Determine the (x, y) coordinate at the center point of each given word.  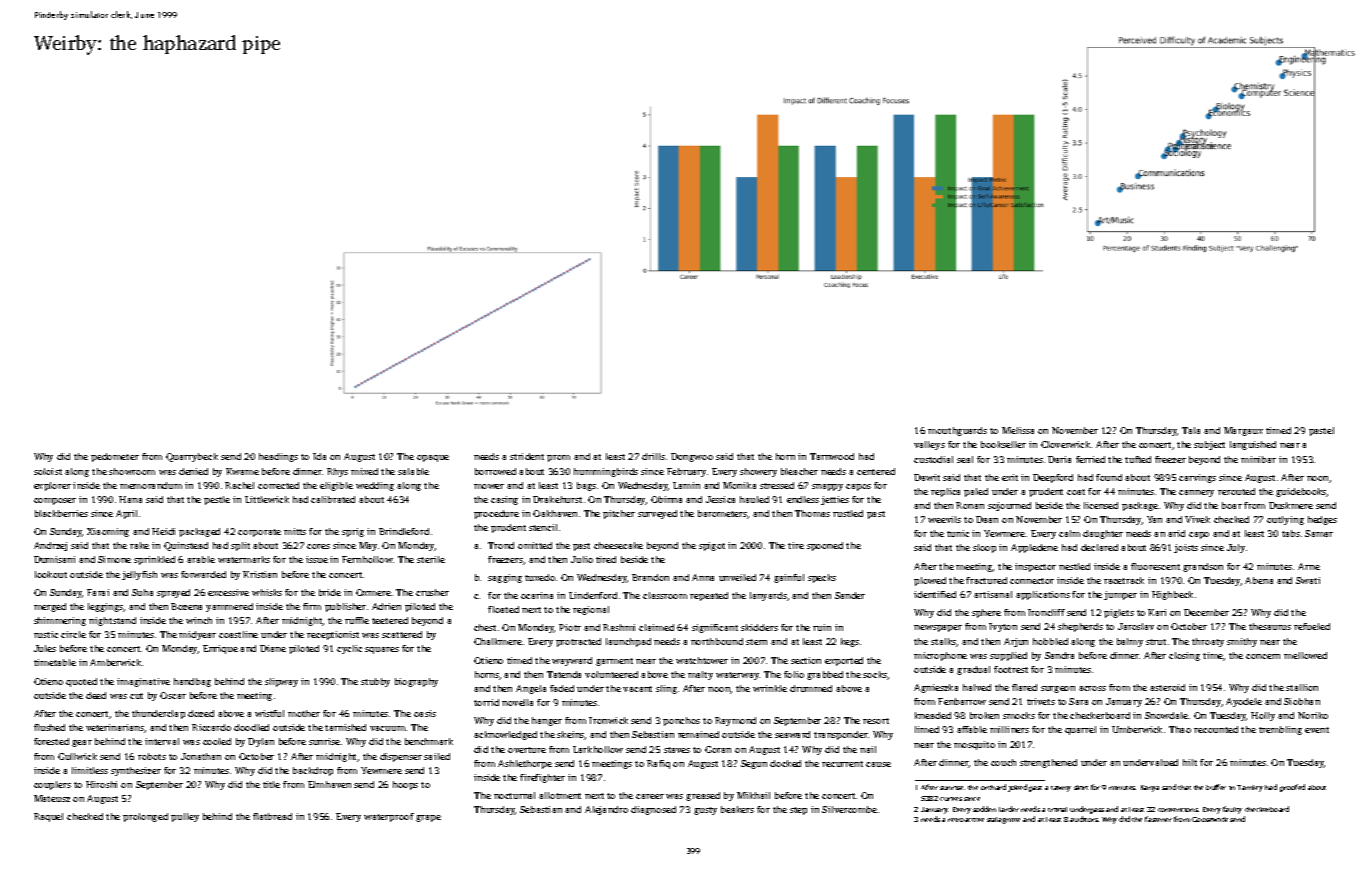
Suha (142, 592)
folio (794, 674)
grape (428, 818)
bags (586, 486)
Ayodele (1244, 702)
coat (1076, 492)
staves (677, 750)
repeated (709, 596)
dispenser (401, 757)
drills (653, 456)
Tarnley (1250, 788)
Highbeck (1172, 595)
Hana (130, 499)
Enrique (220, 649)
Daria (1059, 459)
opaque (433, 458)
